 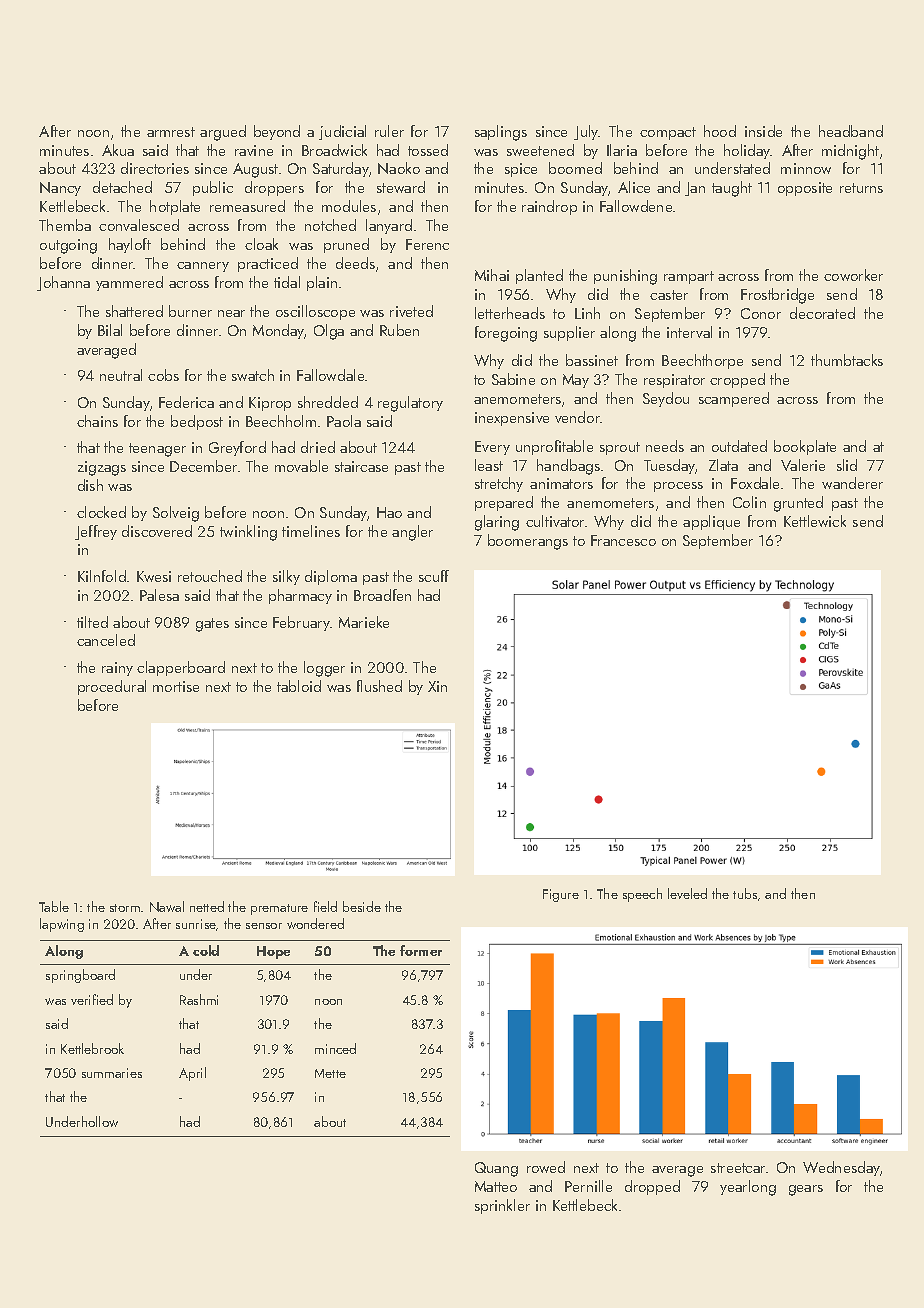 What do you see at coordinates (379, 686) in the page?
I see `flushed` at bounding box center [379, 686].
